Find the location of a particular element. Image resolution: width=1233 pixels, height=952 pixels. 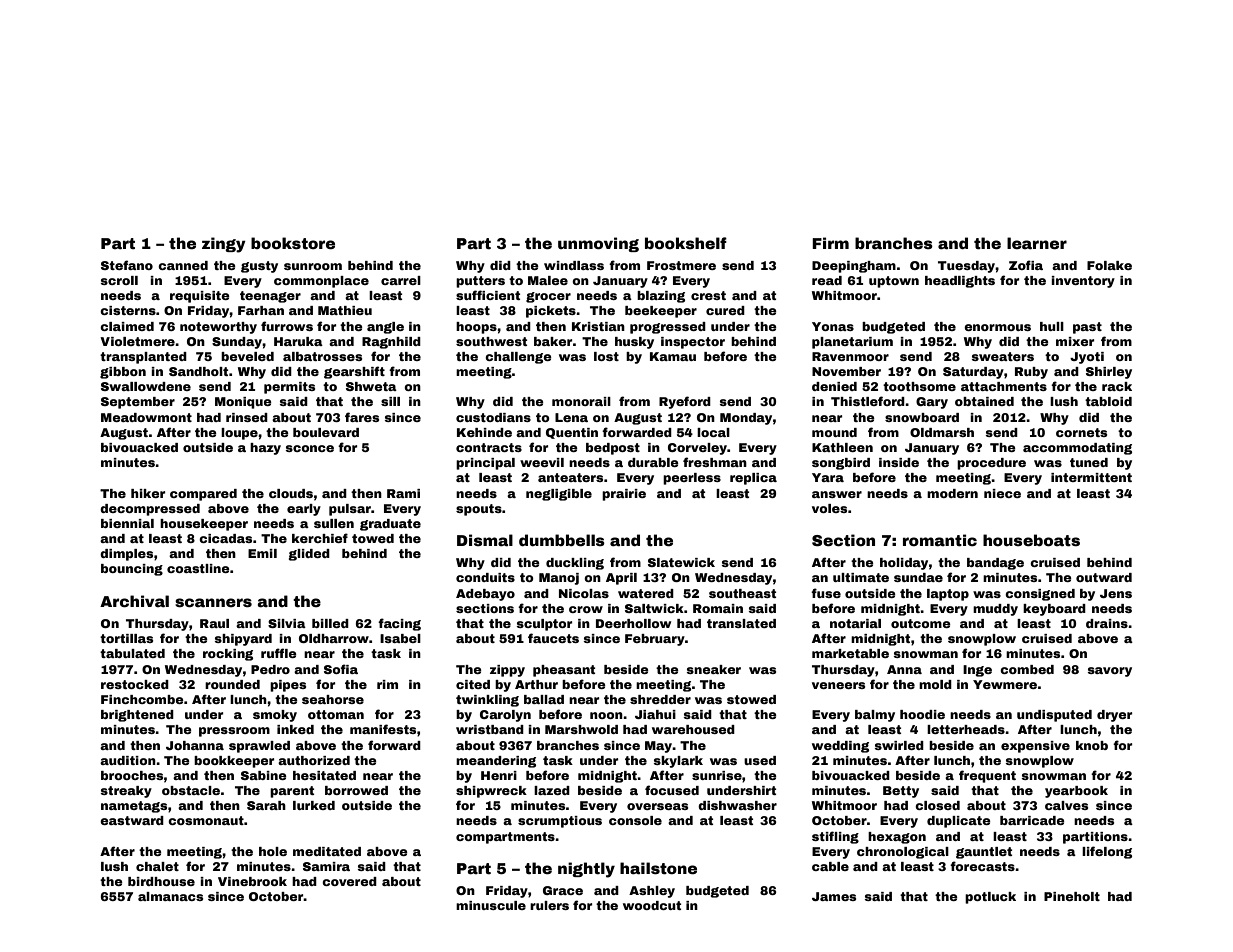

restocked is located at coordinates (135, 684).
